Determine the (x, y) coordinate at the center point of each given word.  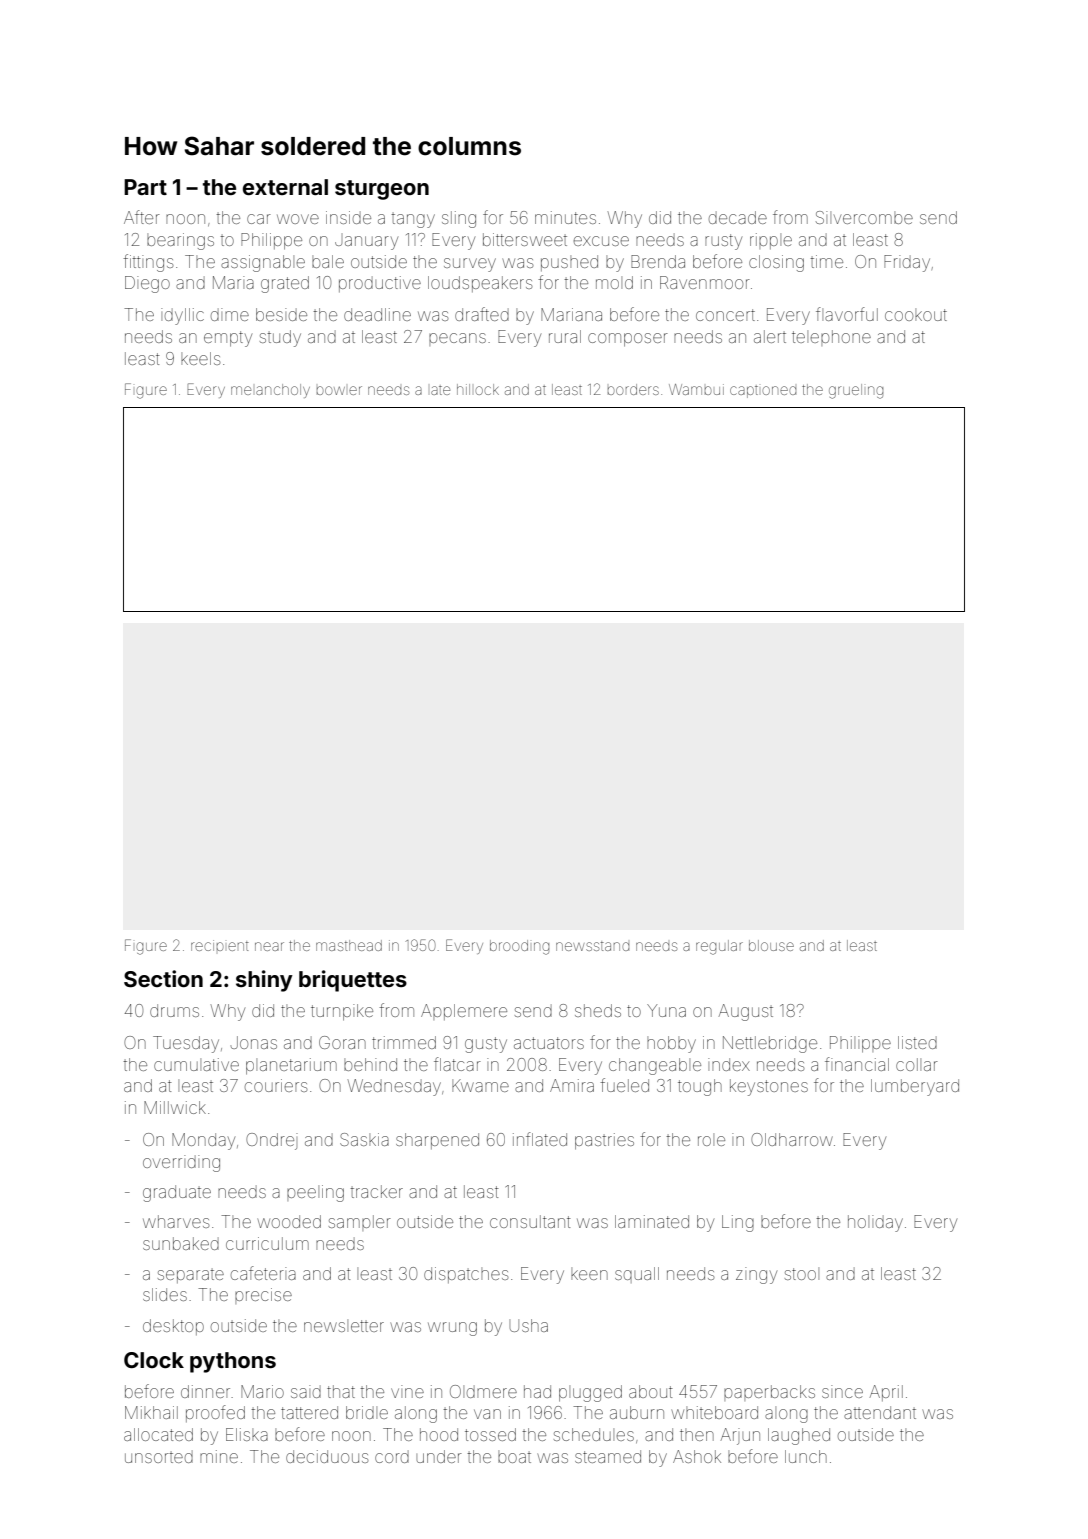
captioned (763, 391)
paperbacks (769, 1393)
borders (633, 389)
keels (201, 358)
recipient (220, 945)
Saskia (364, 1139)
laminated (652, 1221)
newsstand (592, 946)
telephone (831, 338)
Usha (528, 1325)
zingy (756, 1275)
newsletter (344, 1326)
